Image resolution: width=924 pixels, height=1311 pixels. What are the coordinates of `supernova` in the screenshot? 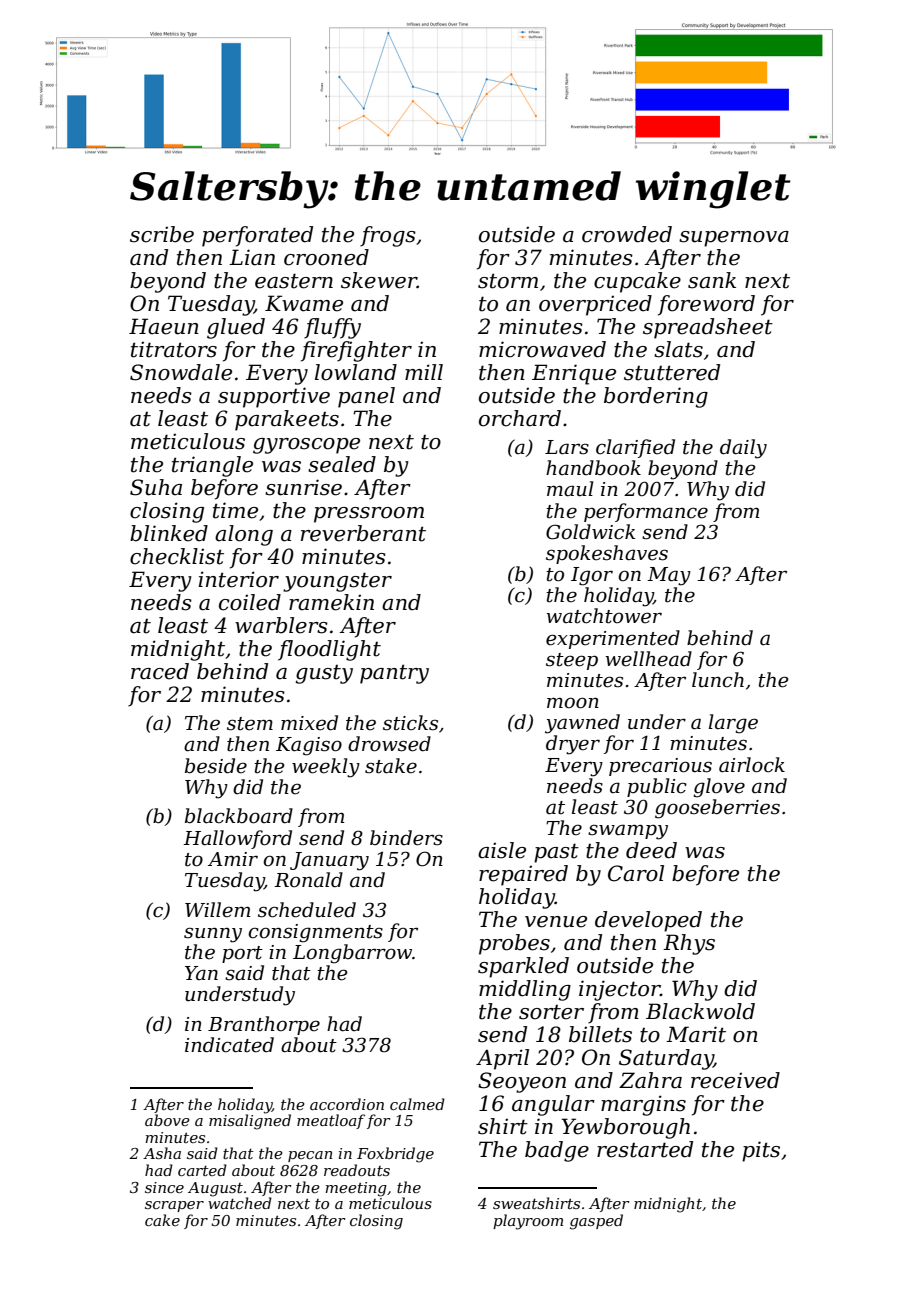 It's located at (734, 239).
